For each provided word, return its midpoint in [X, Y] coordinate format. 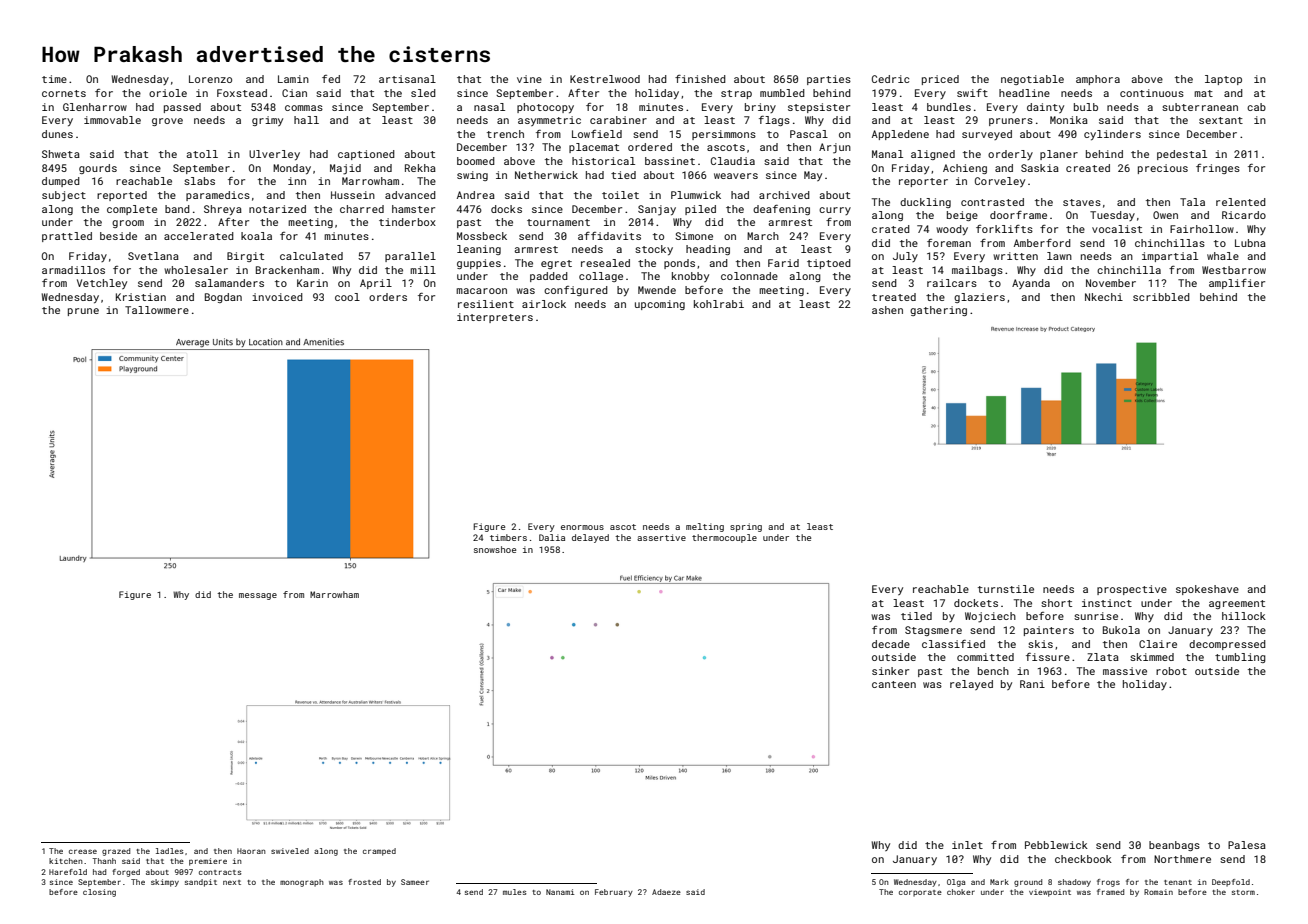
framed [1110, 892]
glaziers [979, 298]
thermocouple [724, 538]
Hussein [353, 195]
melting [705, 527]
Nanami [560, 892]
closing [99, 893]
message [258, 596]
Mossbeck [482, 236]
